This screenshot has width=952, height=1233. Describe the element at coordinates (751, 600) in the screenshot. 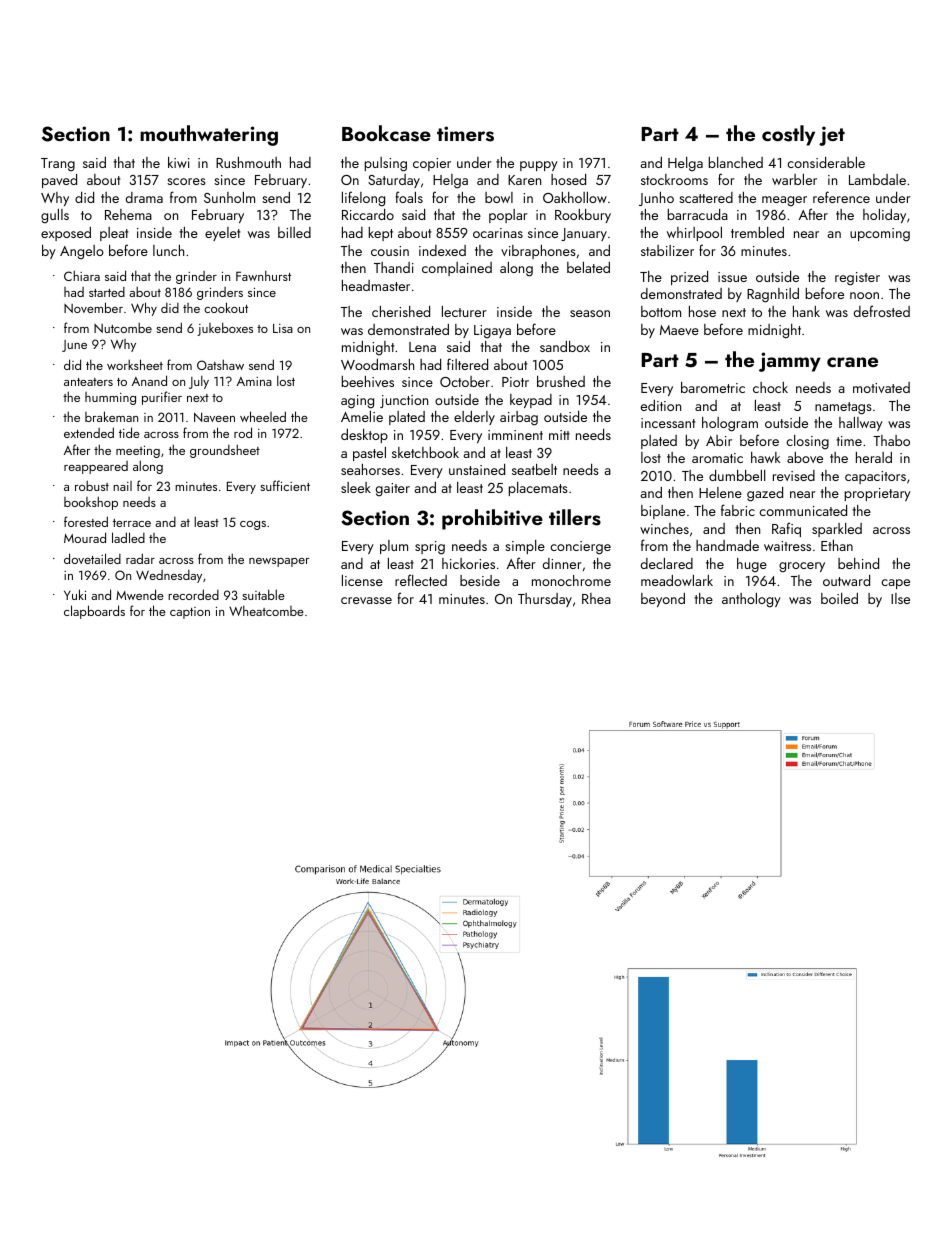

I see `anthology` at that location.
